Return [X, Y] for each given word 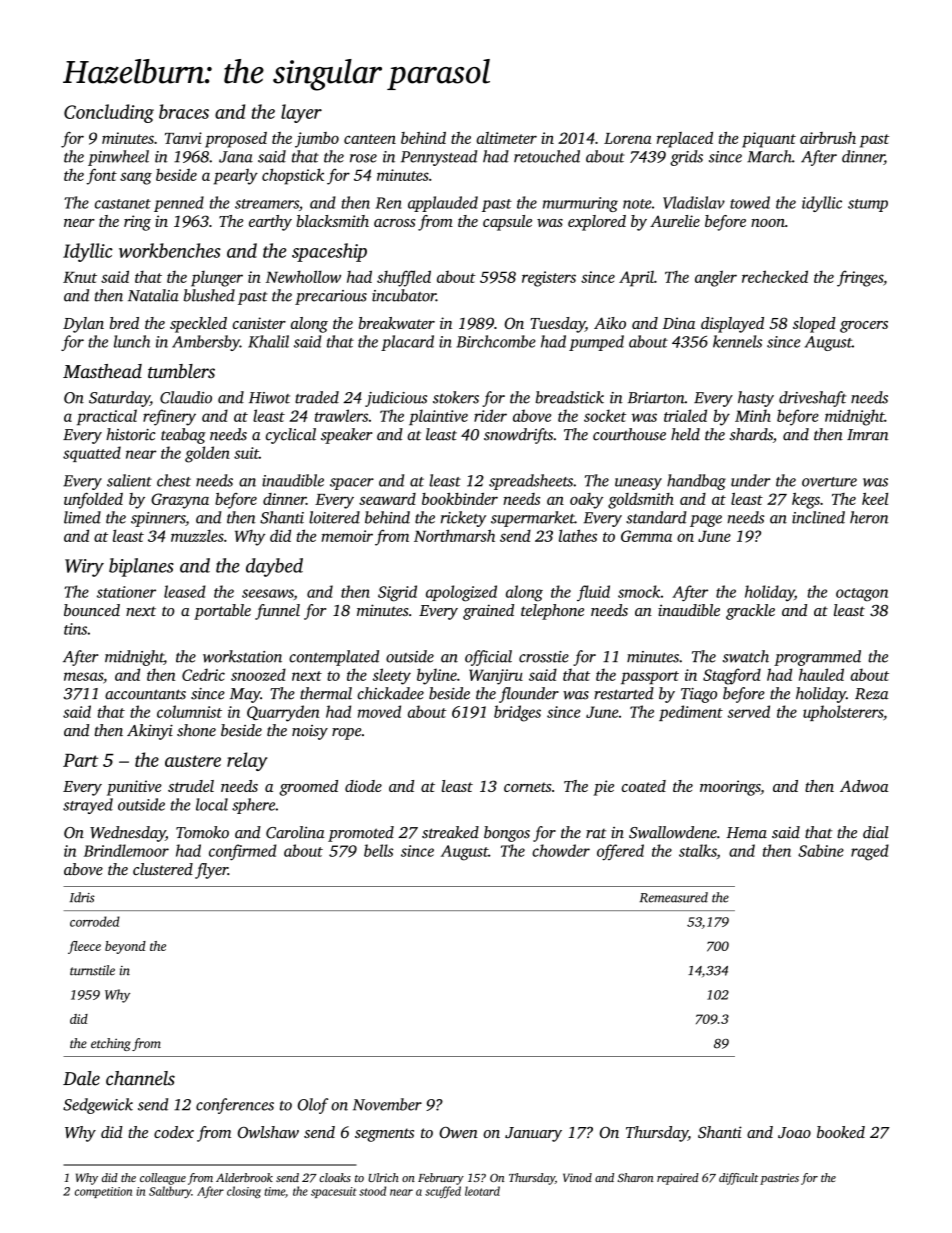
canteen [370, 139]
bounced [92, 610]
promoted [361, 834]
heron [869, 517]
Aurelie [675, 221]
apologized [461, 593]
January [533, 1134]
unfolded [93, 501]
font [102, 176]
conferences [235, 1106]
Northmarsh [454, 535]
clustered [163, 869]
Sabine [821, 850]
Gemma [646, 536]
